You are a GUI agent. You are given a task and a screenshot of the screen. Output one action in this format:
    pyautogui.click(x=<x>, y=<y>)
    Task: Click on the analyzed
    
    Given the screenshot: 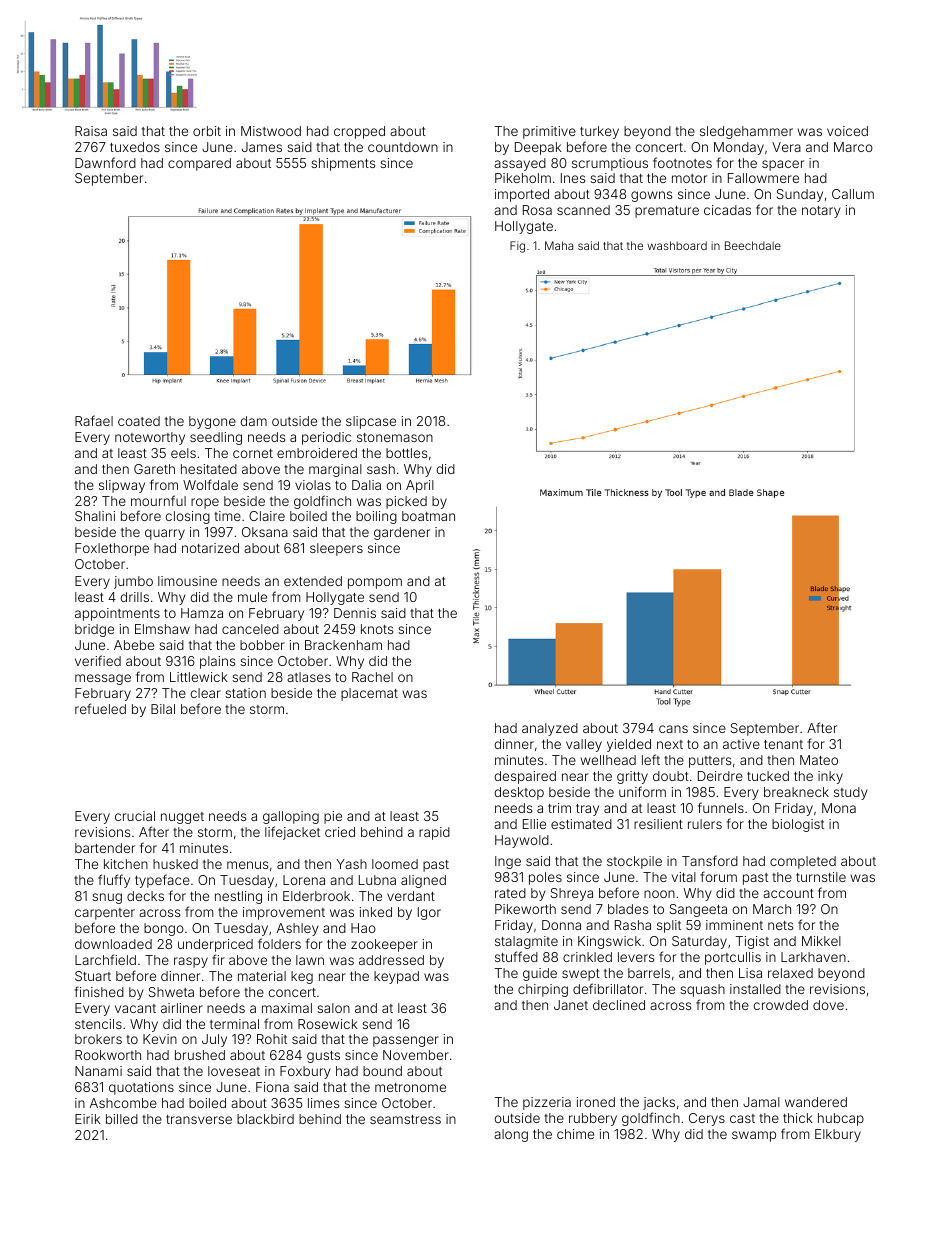 What is the action you would take?
    pyautogui.click(x=550, y=729)
